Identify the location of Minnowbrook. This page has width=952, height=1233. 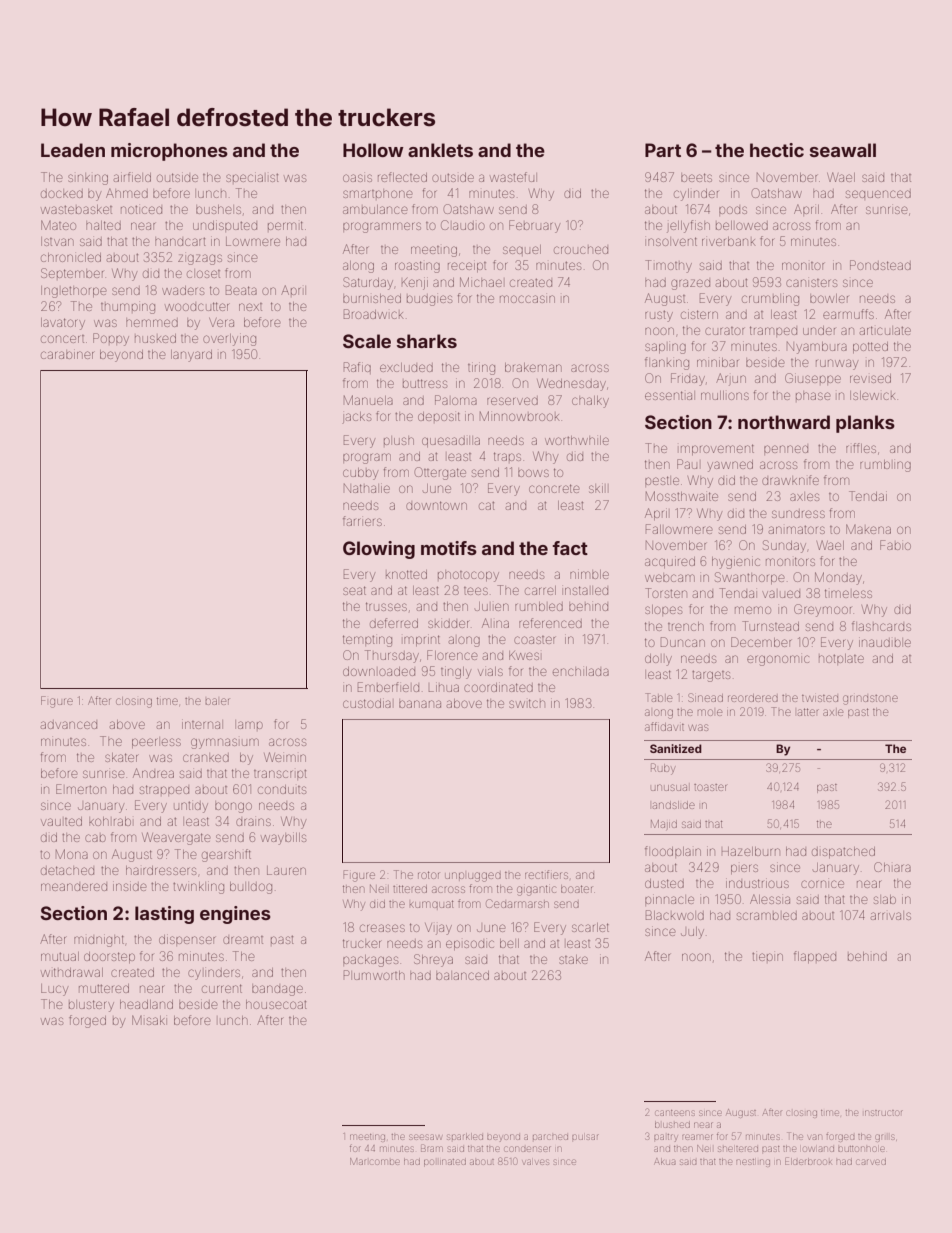
(519, 416).
